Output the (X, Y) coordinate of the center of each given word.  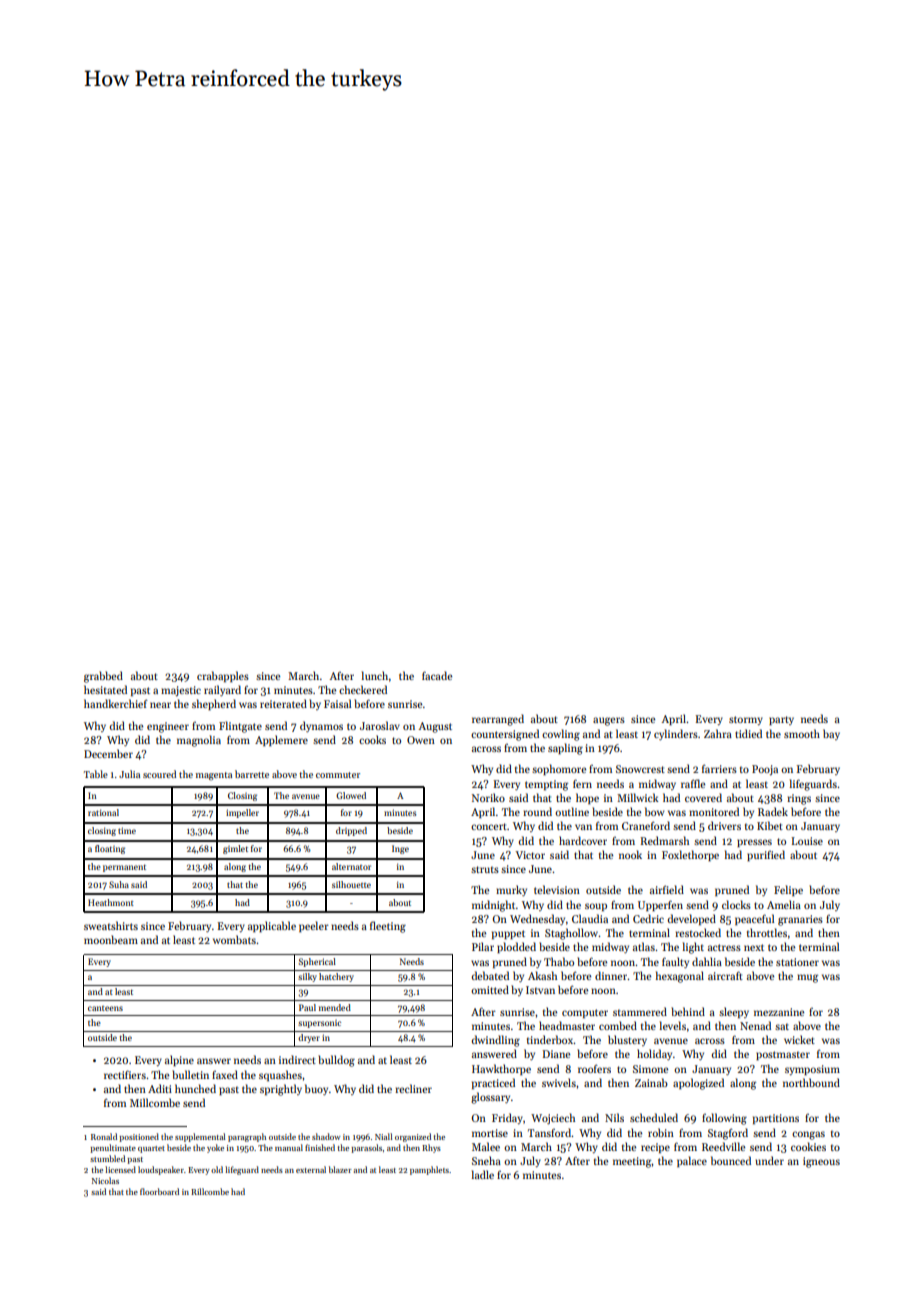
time (127, 830)
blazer (340, 1169)
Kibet (770, 825)
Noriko (488, 797)
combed (618, 1025)
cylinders (676, 734)
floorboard (159, 1191)
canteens (105, 1008)
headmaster (567, 1025)
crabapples (223, 676)
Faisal (337, 703)
